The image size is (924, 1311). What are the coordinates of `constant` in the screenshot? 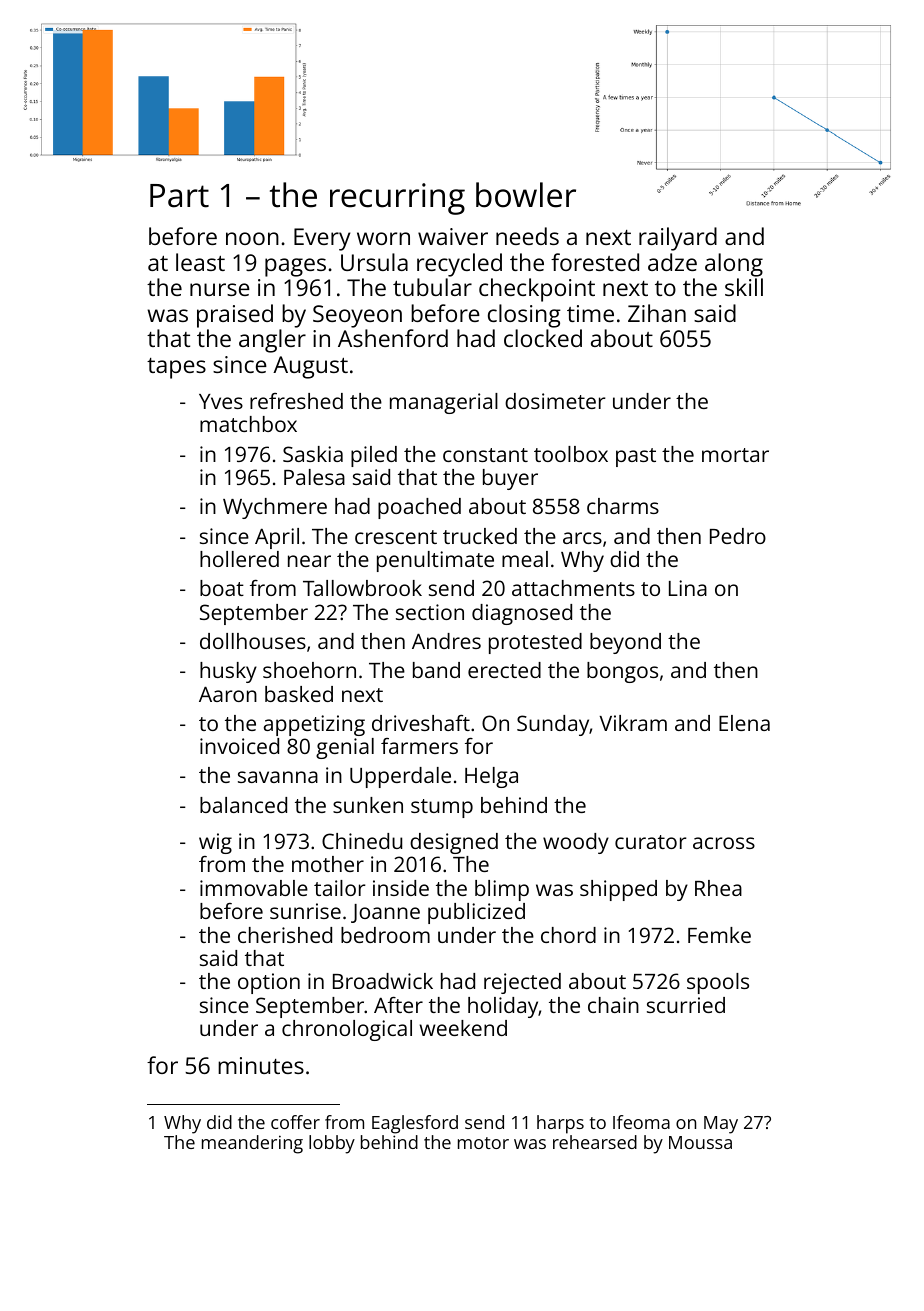 It's located at (485, 455).
